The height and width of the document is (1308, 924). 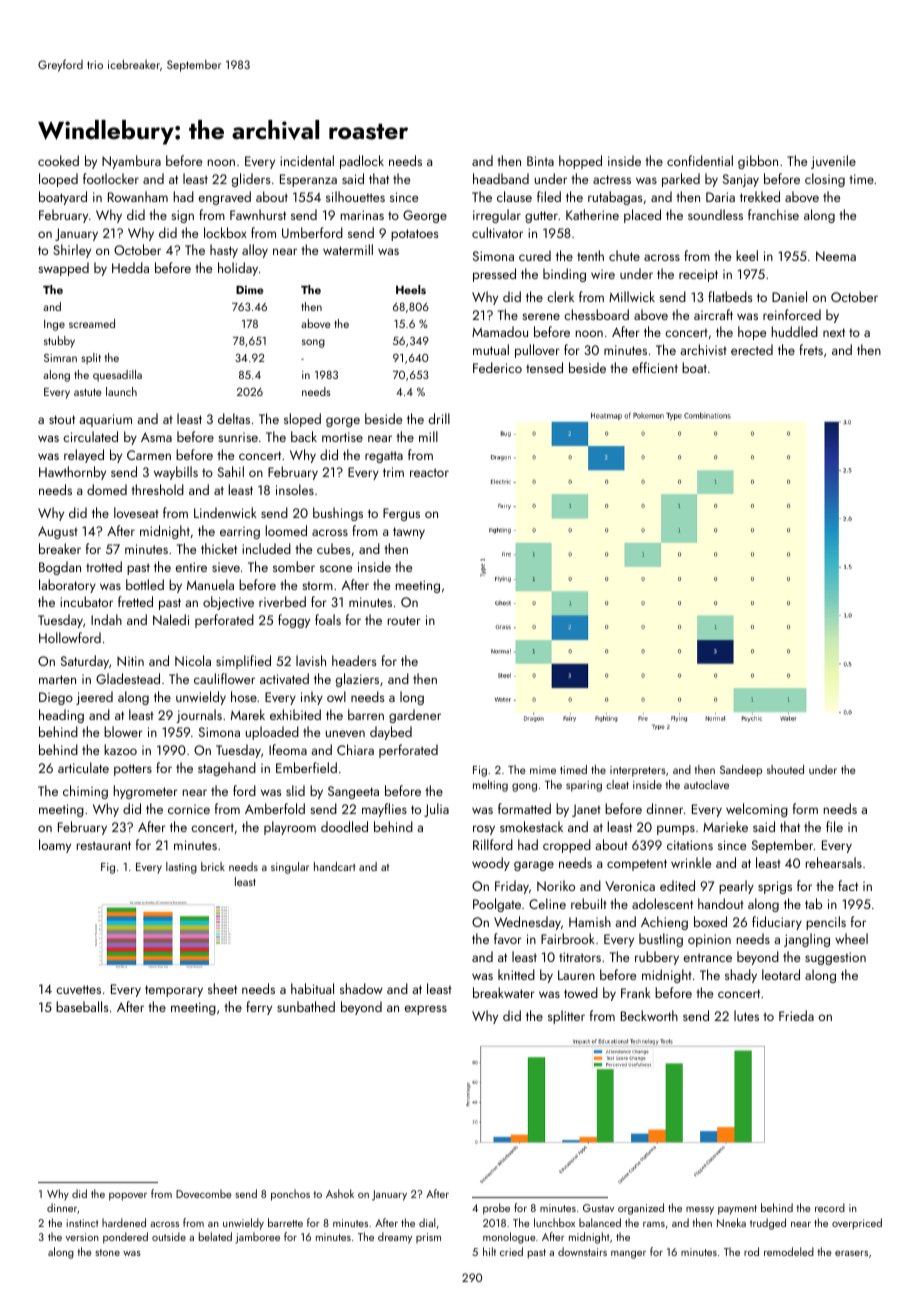 I want to click on towed, so click(x=581, y=992).
